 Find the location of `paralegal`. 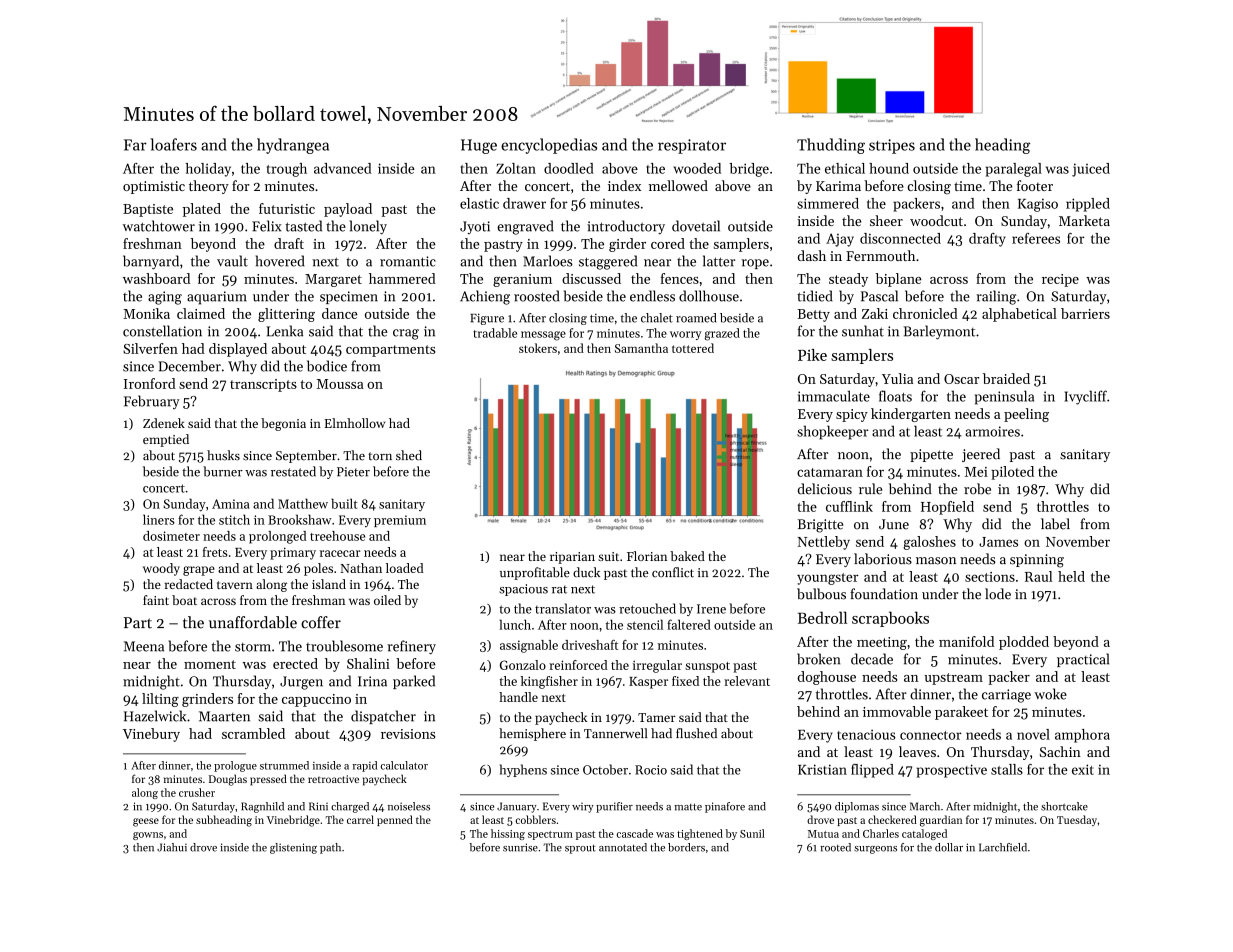

paralegal is located at coordinates (1014, 170).
